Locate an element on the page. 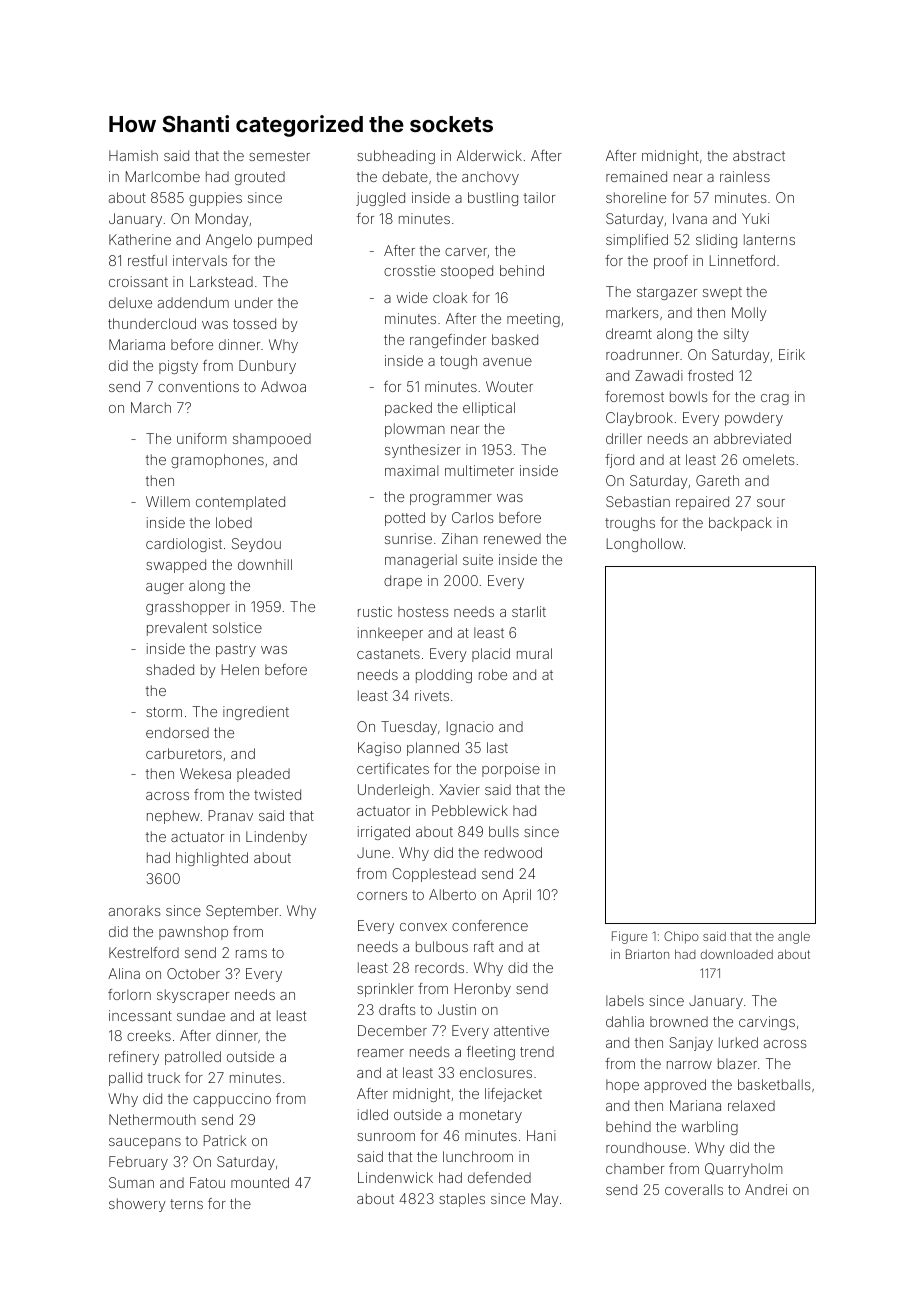 The height and width of the page is (1308, 924). nephew is located at coordinates (173, 817).
